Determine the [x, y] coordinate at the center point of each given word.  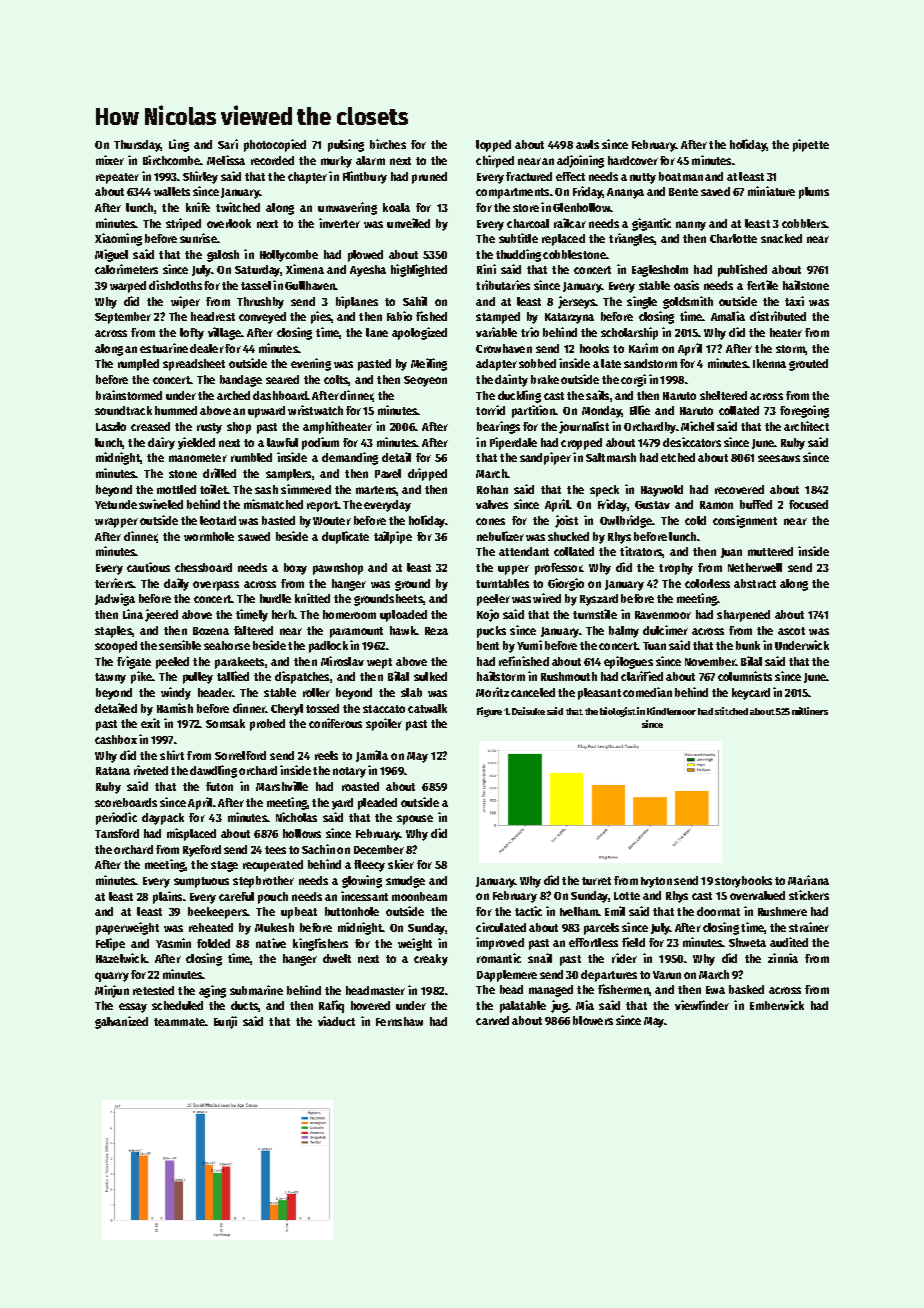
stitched [731, 711]
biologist [619, 712]
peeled [172, 663]
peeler [493, 600]
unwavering [347, 208]
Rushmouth [569, 676]
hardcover [633, 160]
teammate [179, 1022]
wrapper [116, 523]
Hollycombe [289, 256]
